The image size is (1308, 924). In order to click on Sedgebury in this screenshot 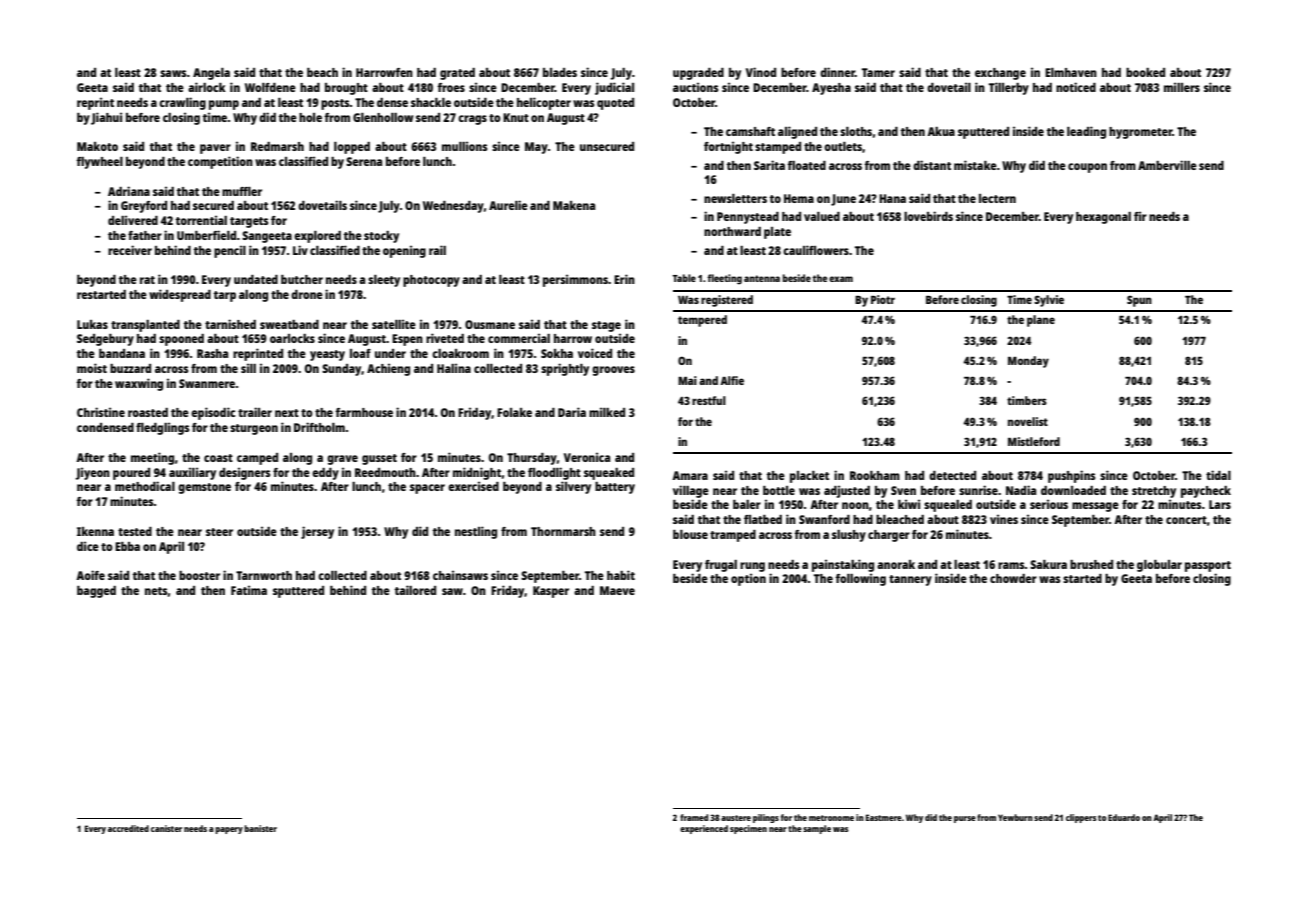, I will do `click(105, 340)`.
